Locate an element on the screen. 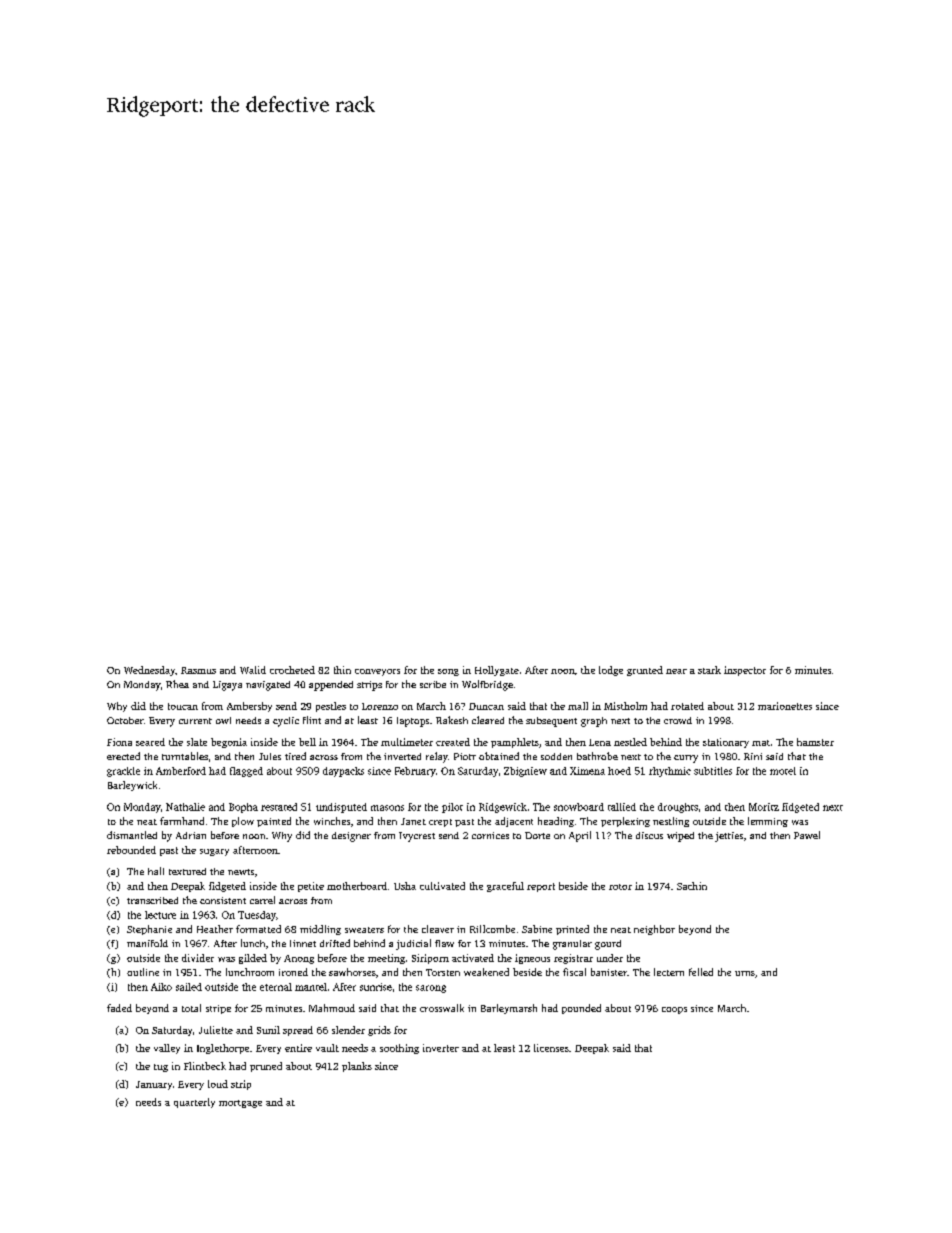 Image resolution: width=952 pixels, height=1233 pixels. licenses is located at coordinates (551, 1048).
